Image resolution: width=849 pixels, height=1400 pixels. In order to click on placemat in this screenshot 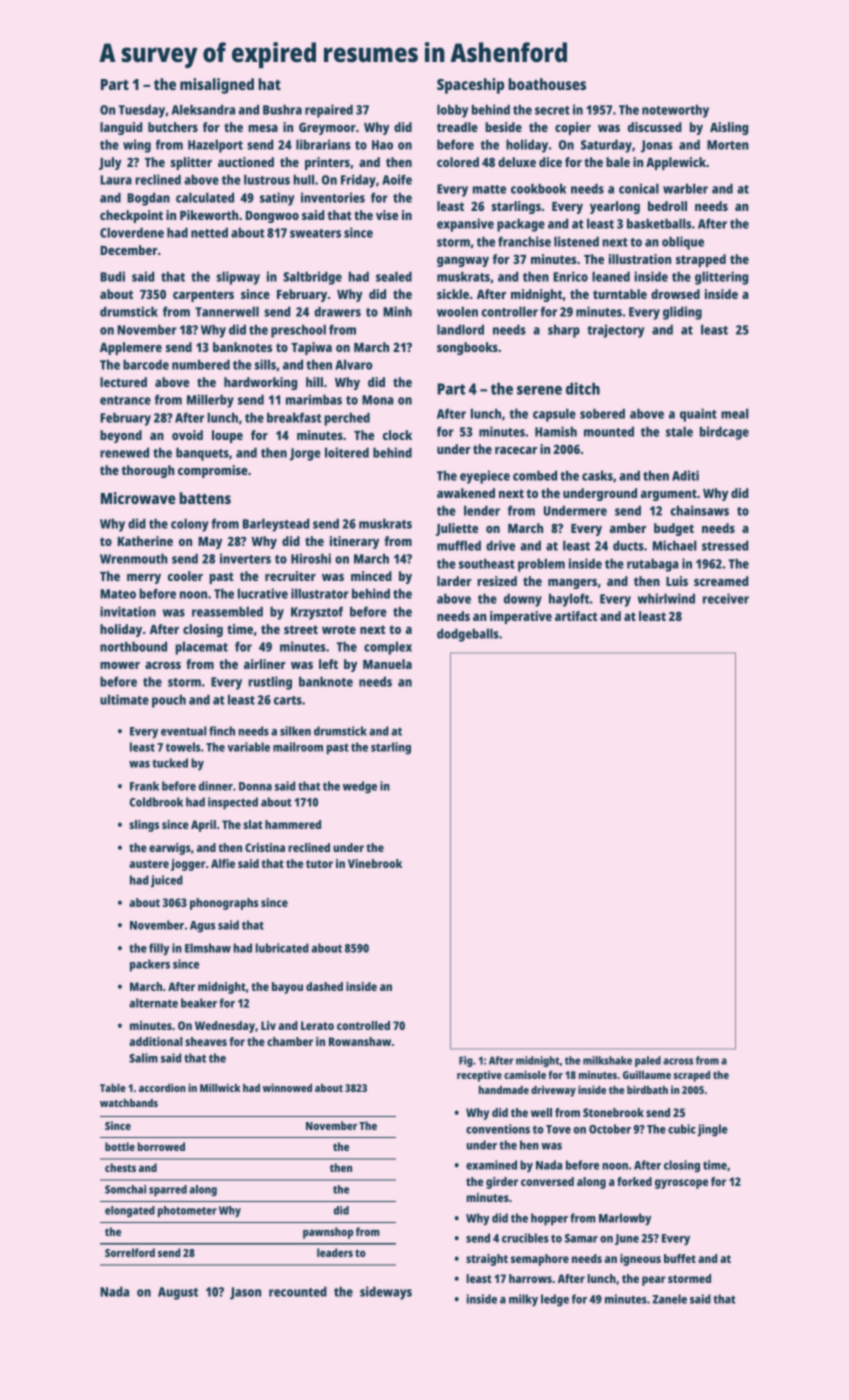, I will do `click(201, 648)`.
